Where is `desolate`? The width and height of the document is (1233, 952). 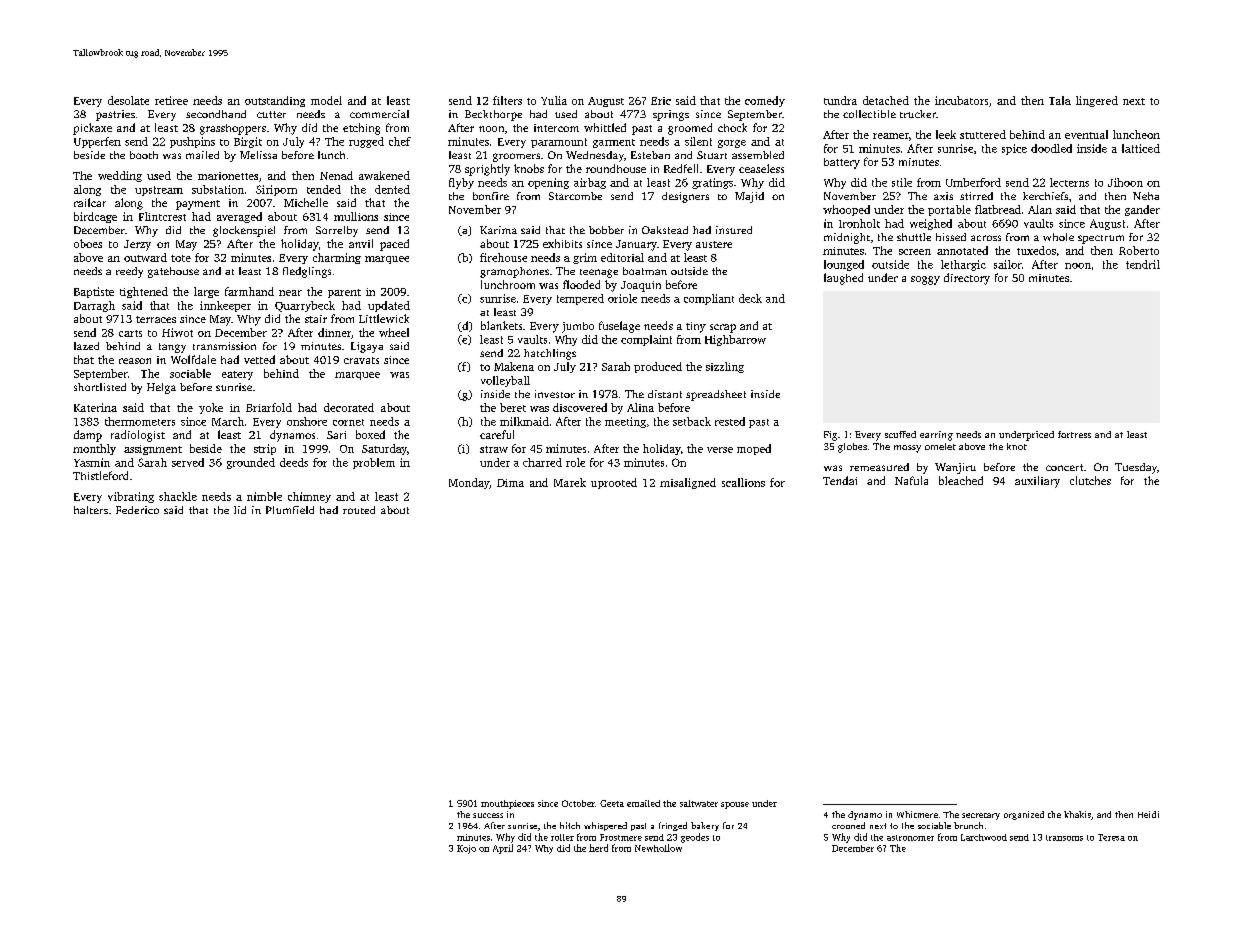 desolate is located at coordinates (128, 100).
